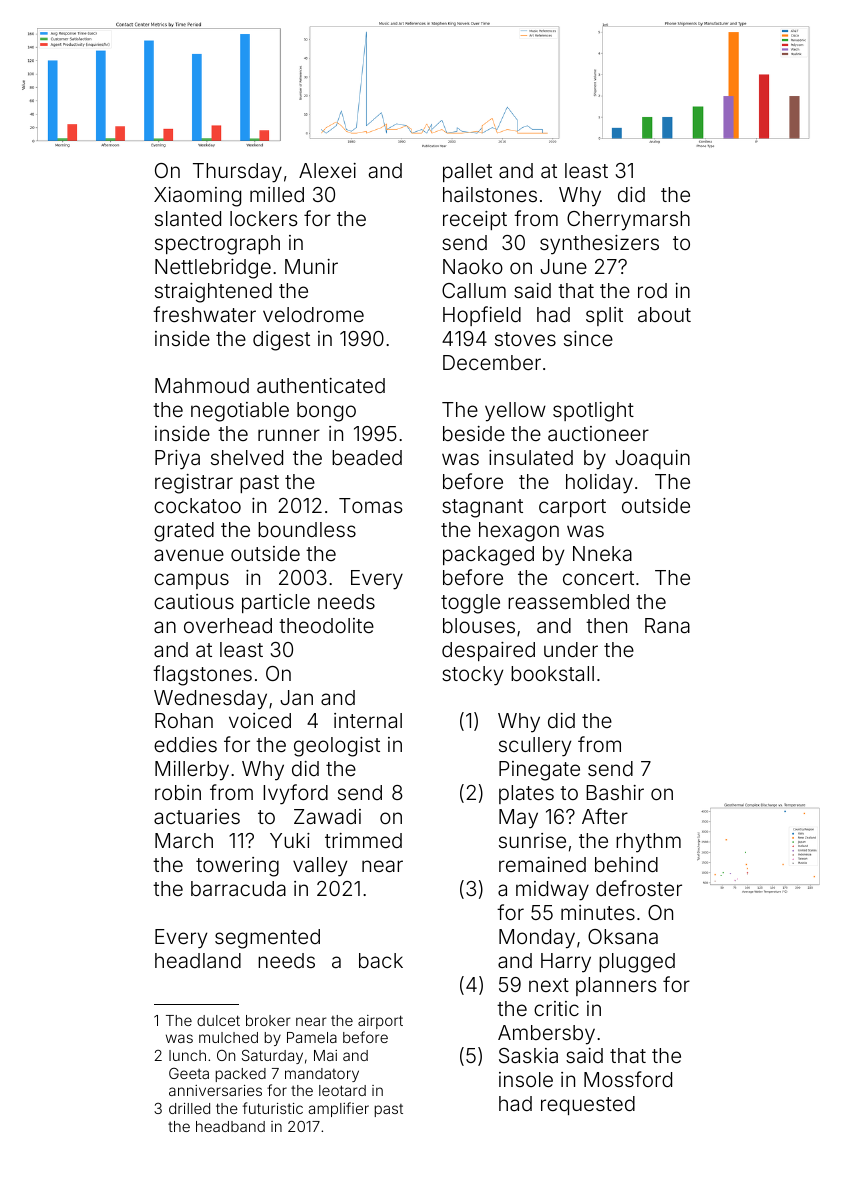  Describe the element at coordinates (185, 744) in the image. I see `eddies` at that location.
